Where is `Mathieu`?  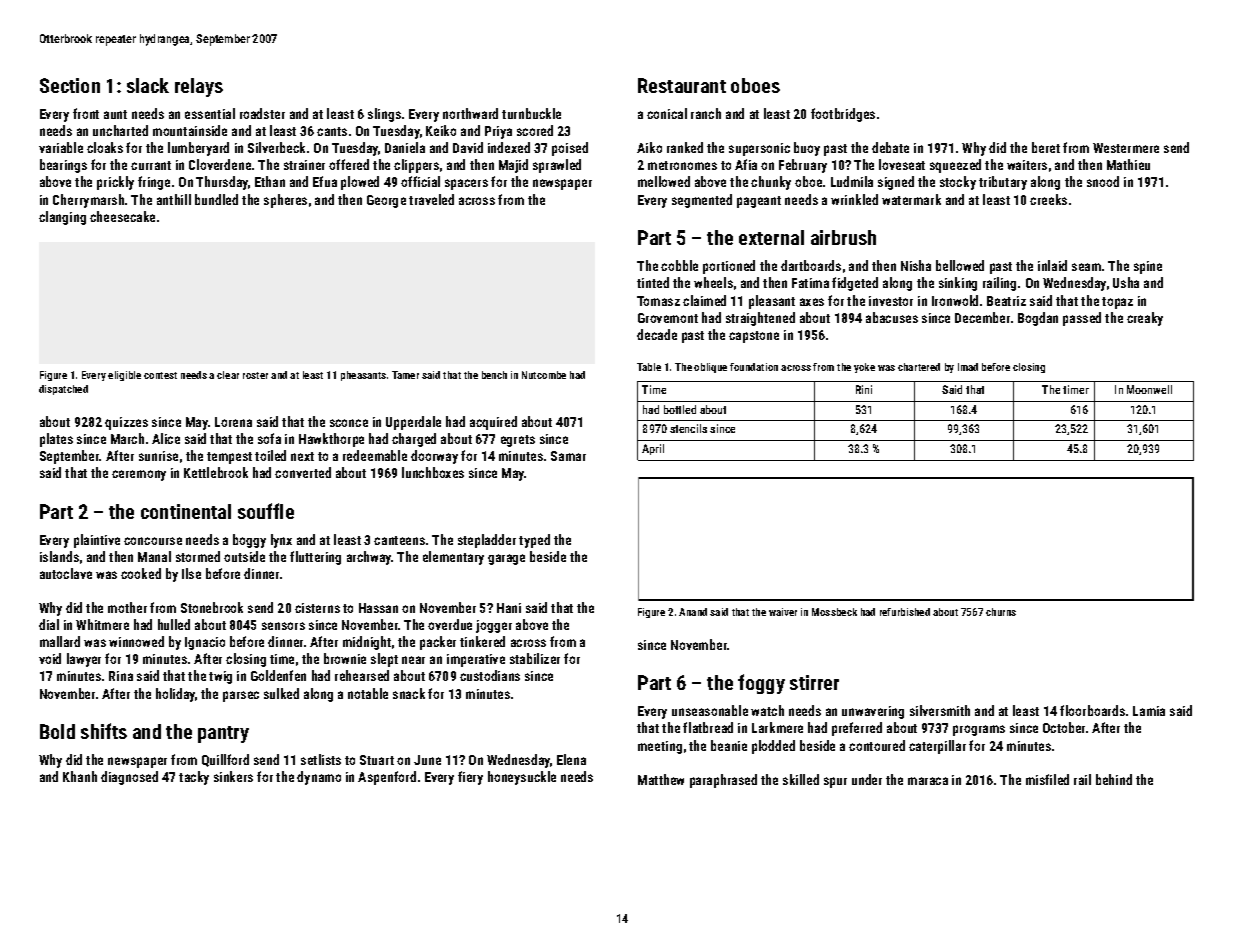
Mathieu is located at coordinates (1128, 164).
